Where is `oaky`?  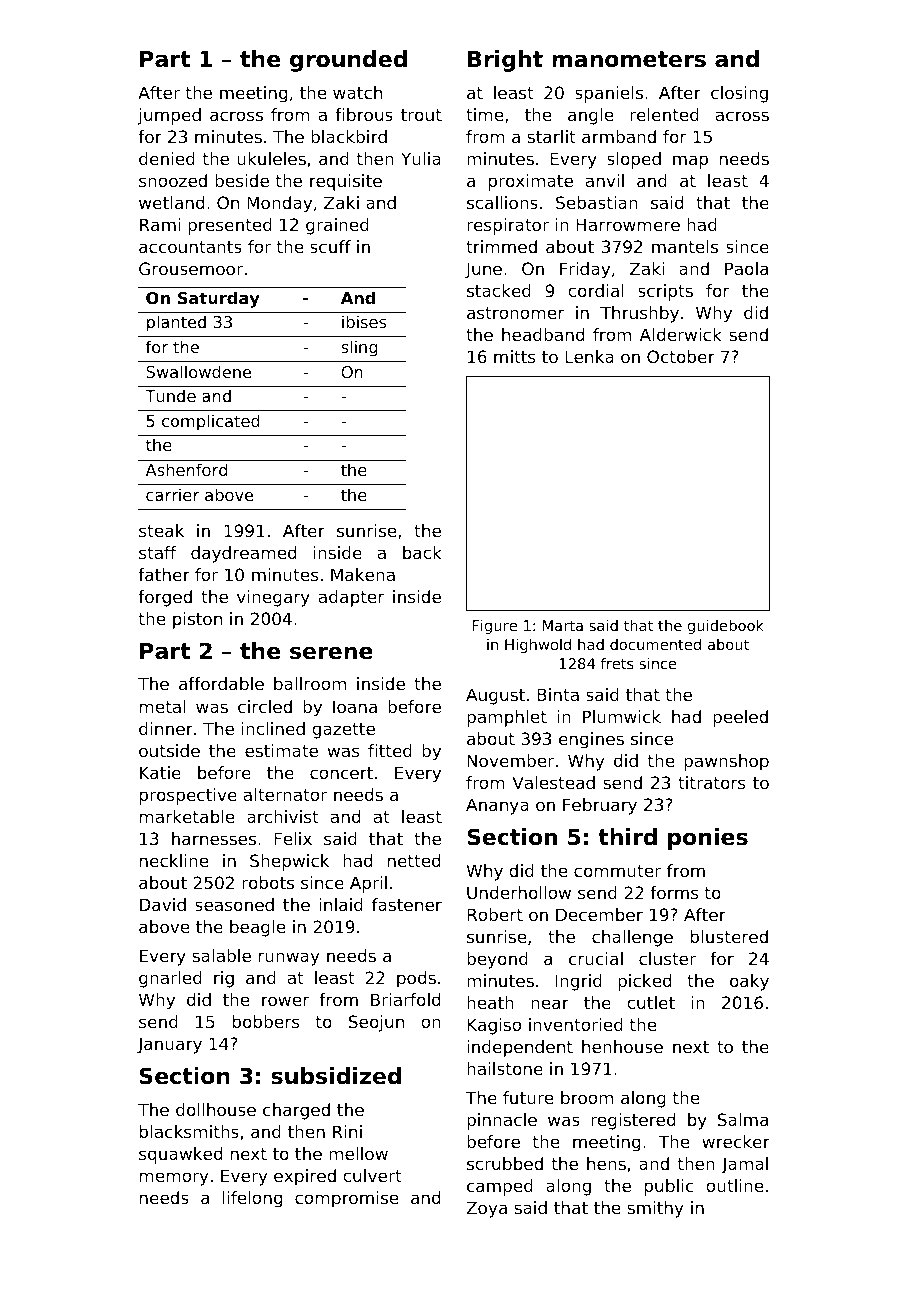
oaky is located at coordinates (749, 982).
